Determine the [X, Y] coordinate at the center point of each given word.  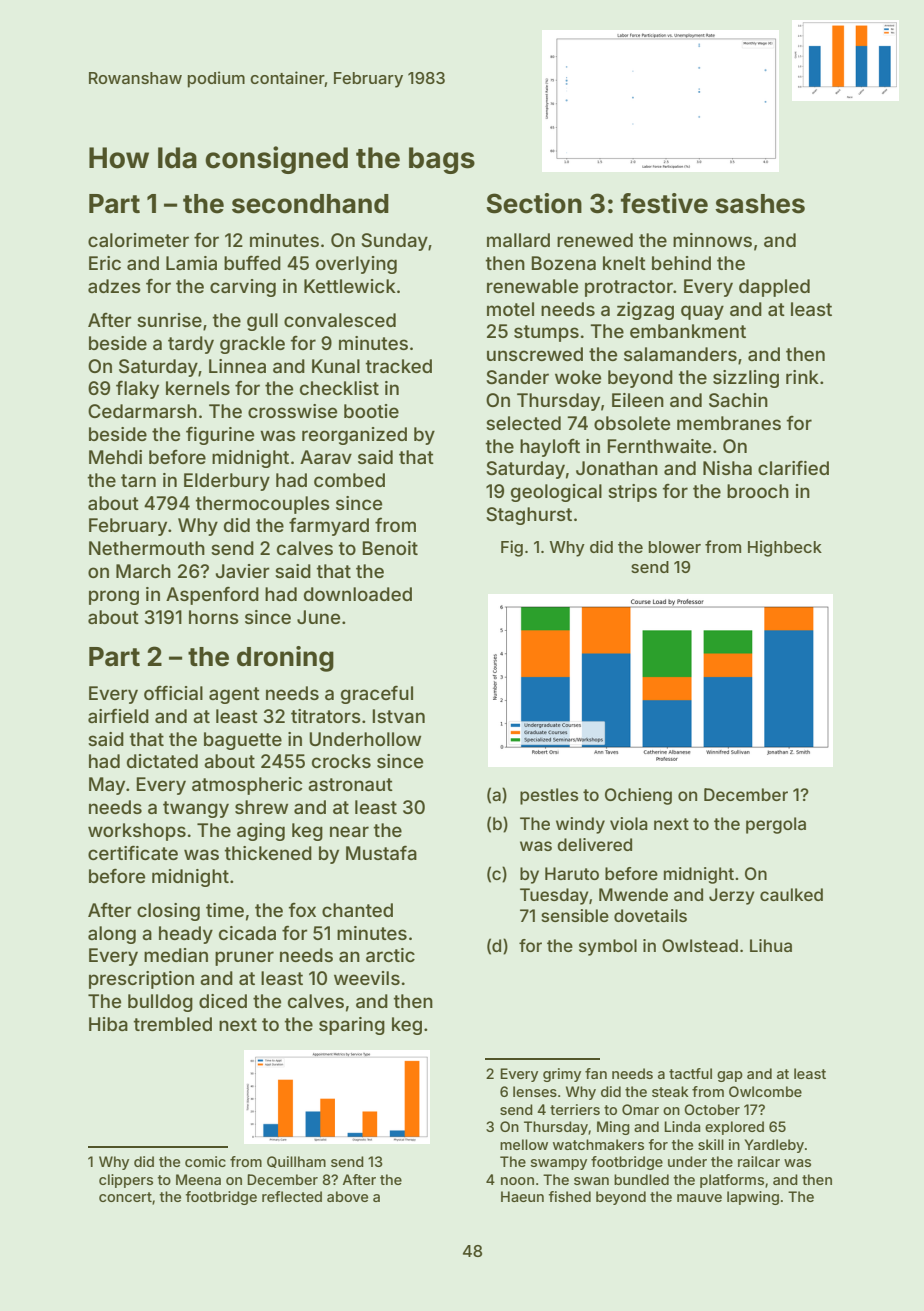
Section [534, 203]
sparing [352, 1026]
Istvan [398, 716]
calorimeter [138, 240]
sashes [760, 204]
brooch [758, 491]
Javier [242, 571]
